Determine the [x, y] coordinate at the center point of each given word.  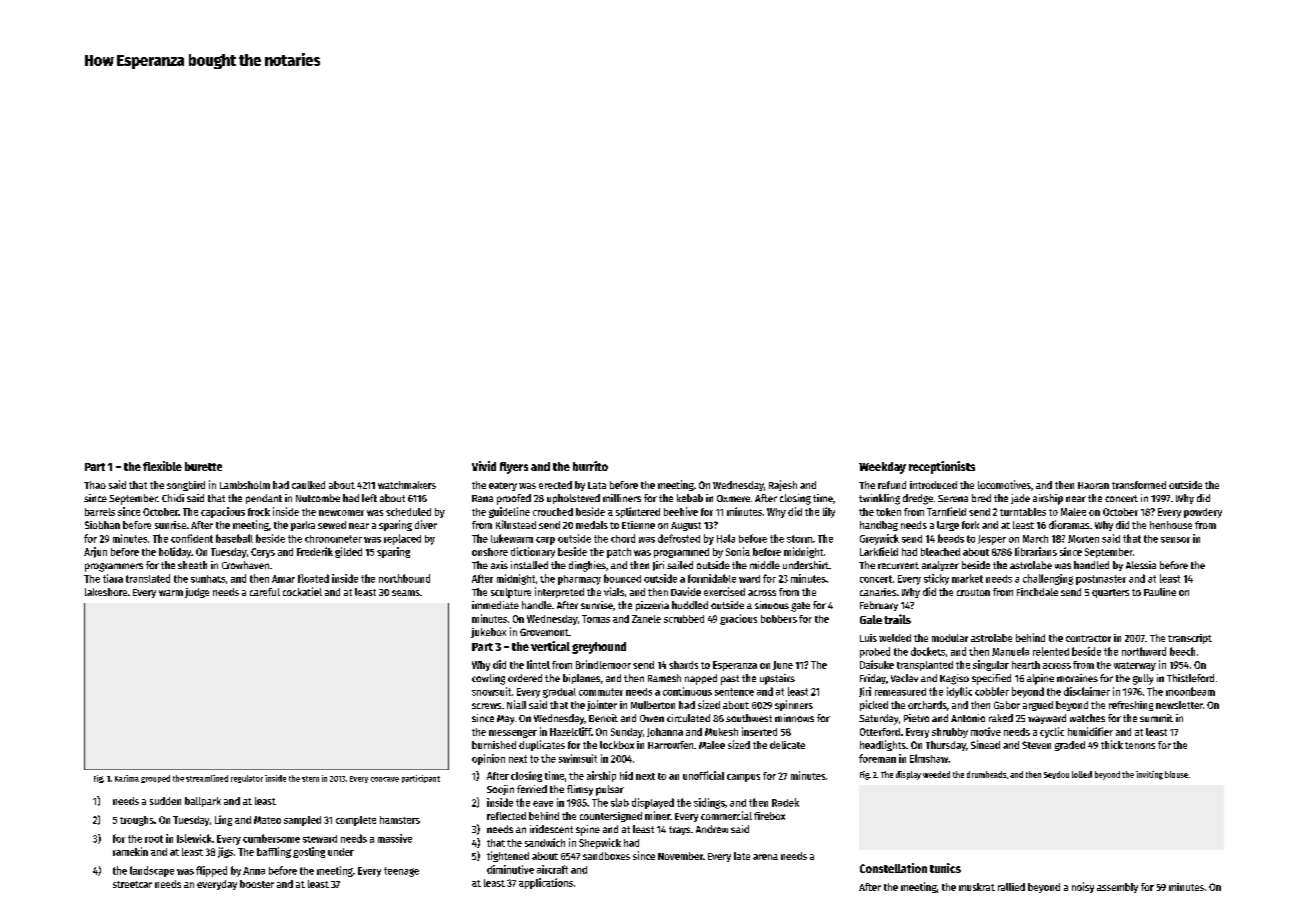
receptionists [942, 467]
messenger [513, 734]
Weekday [882, 468]
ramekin [130, 851]
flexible [162, 466]
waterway [1135, 666]
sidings [709, 803]
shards [683, 665]
